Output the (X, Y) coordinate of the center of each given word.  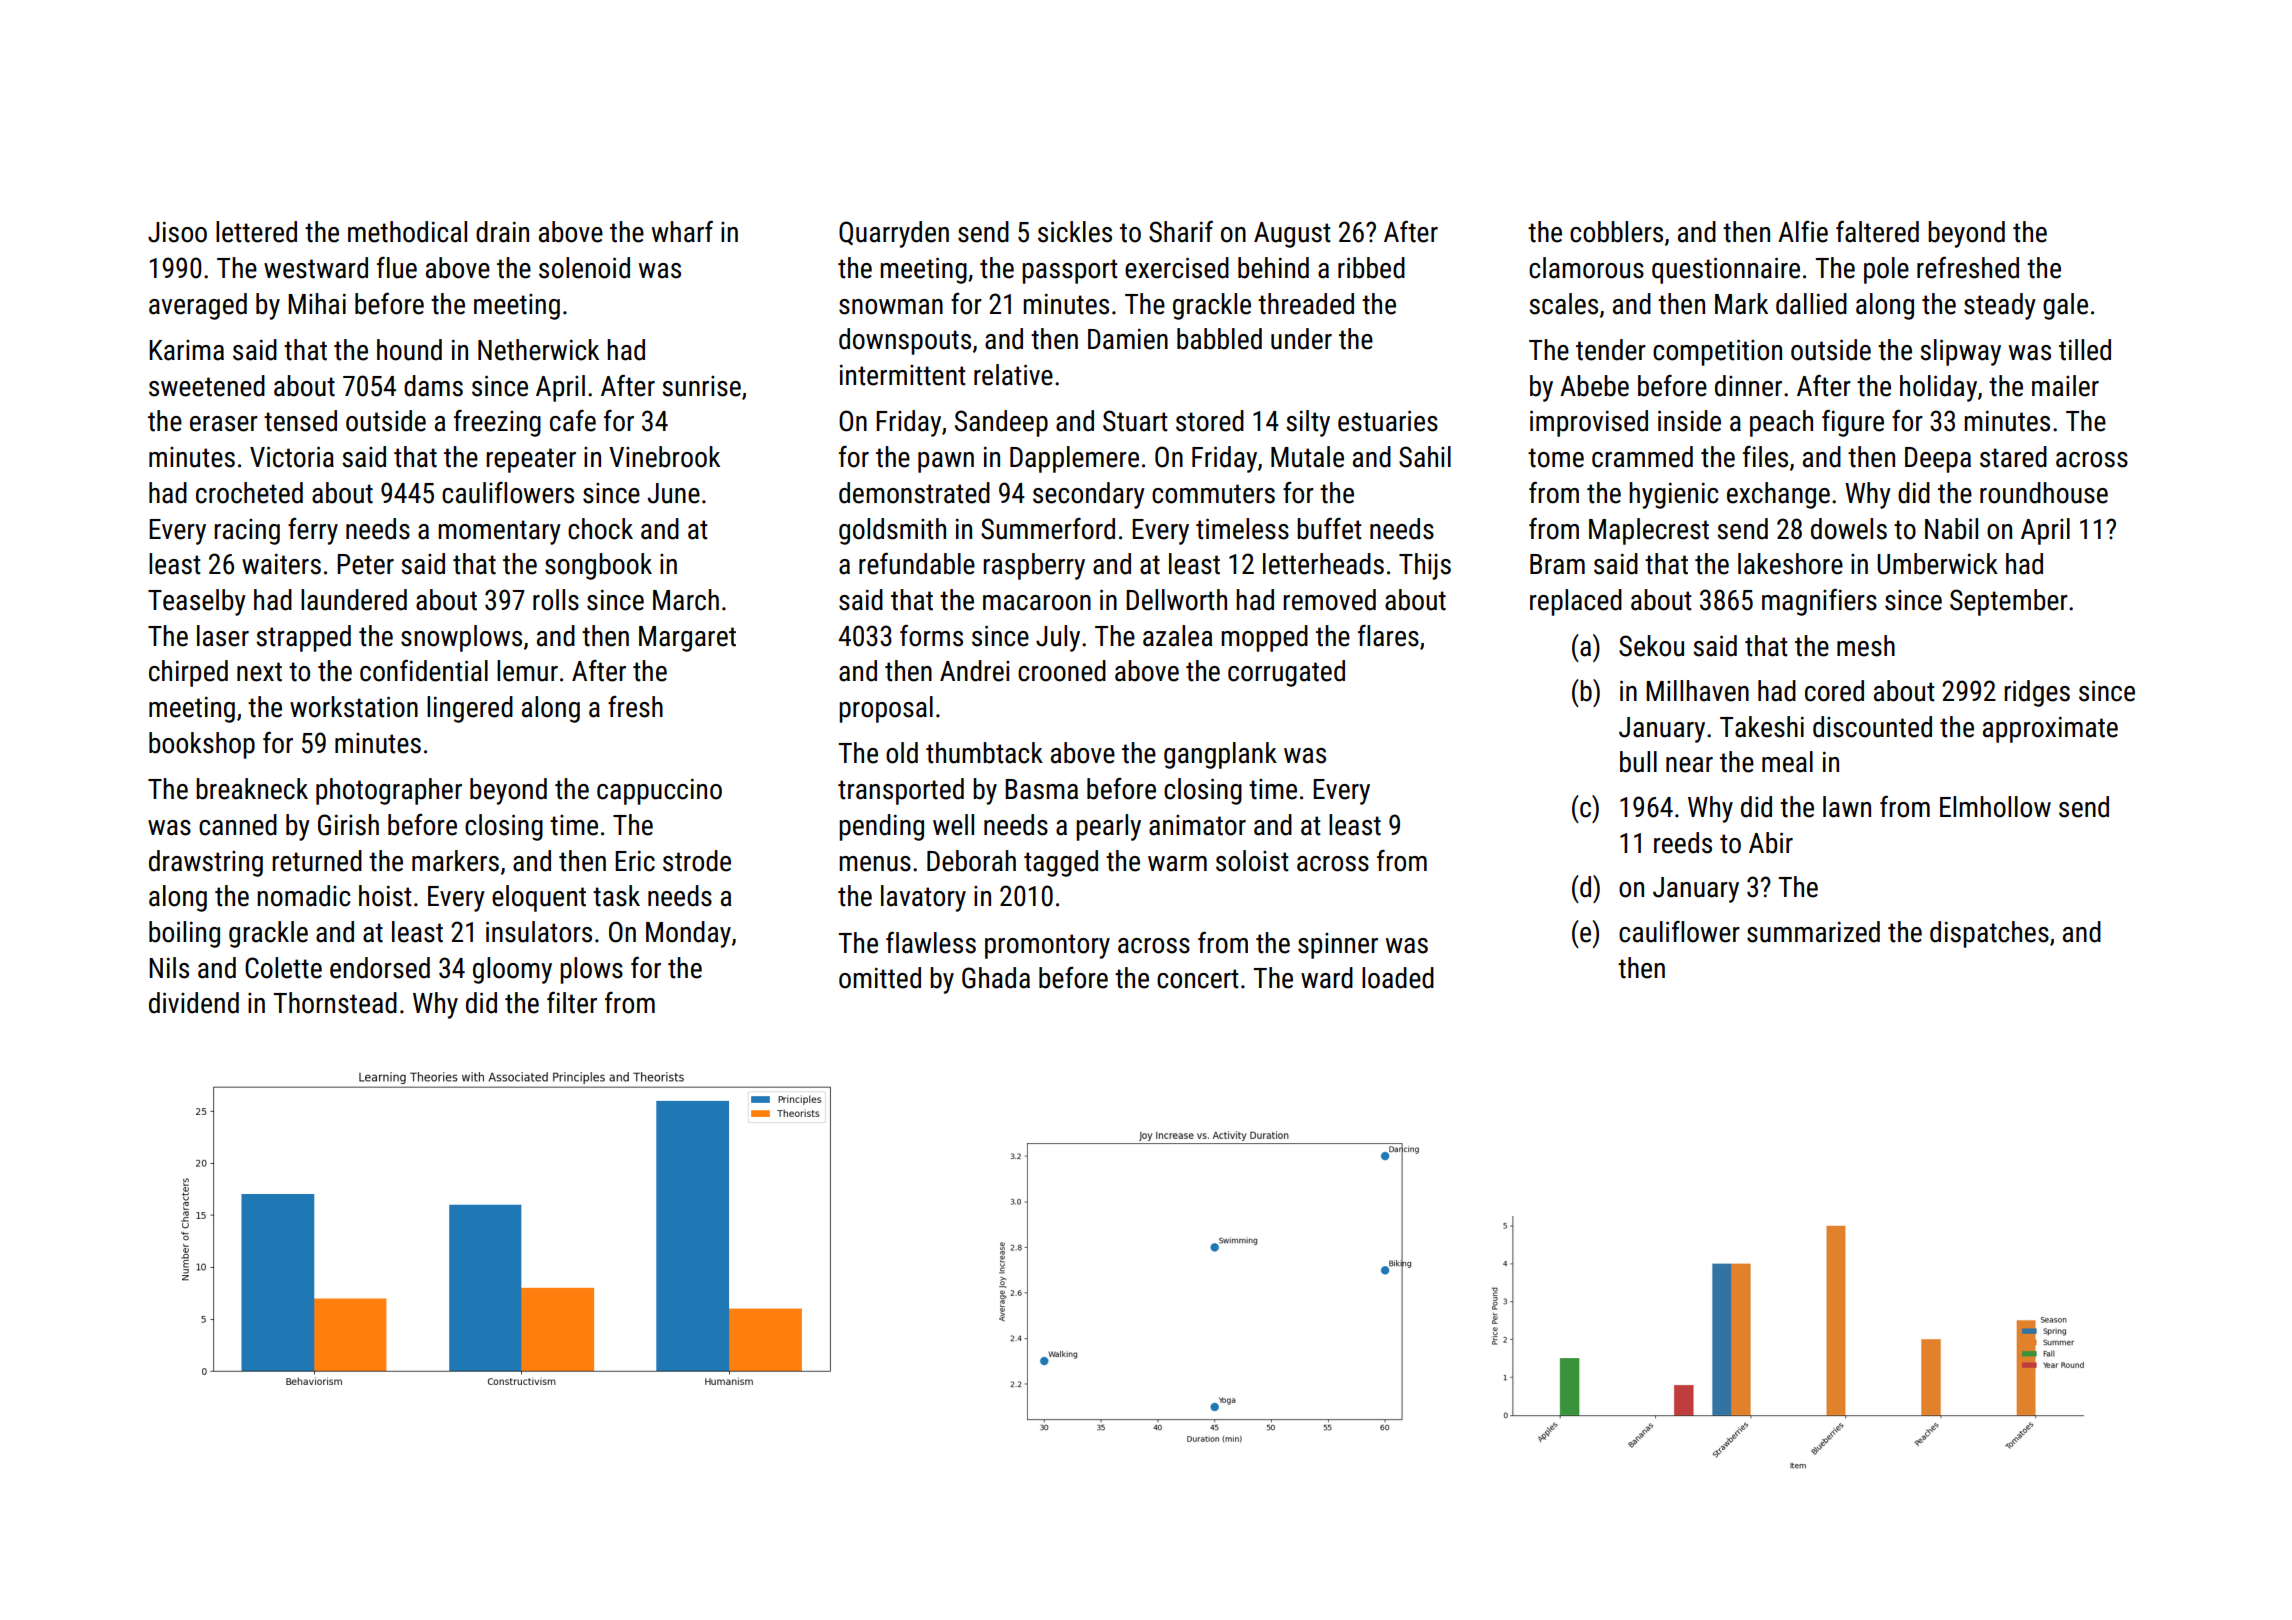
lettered (256, 232)
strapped (303, 638)
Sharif (1181, 231)
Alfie (1803, 232)
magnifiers (1819, 602)
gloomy (512, 970)
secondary (1089, 495)
